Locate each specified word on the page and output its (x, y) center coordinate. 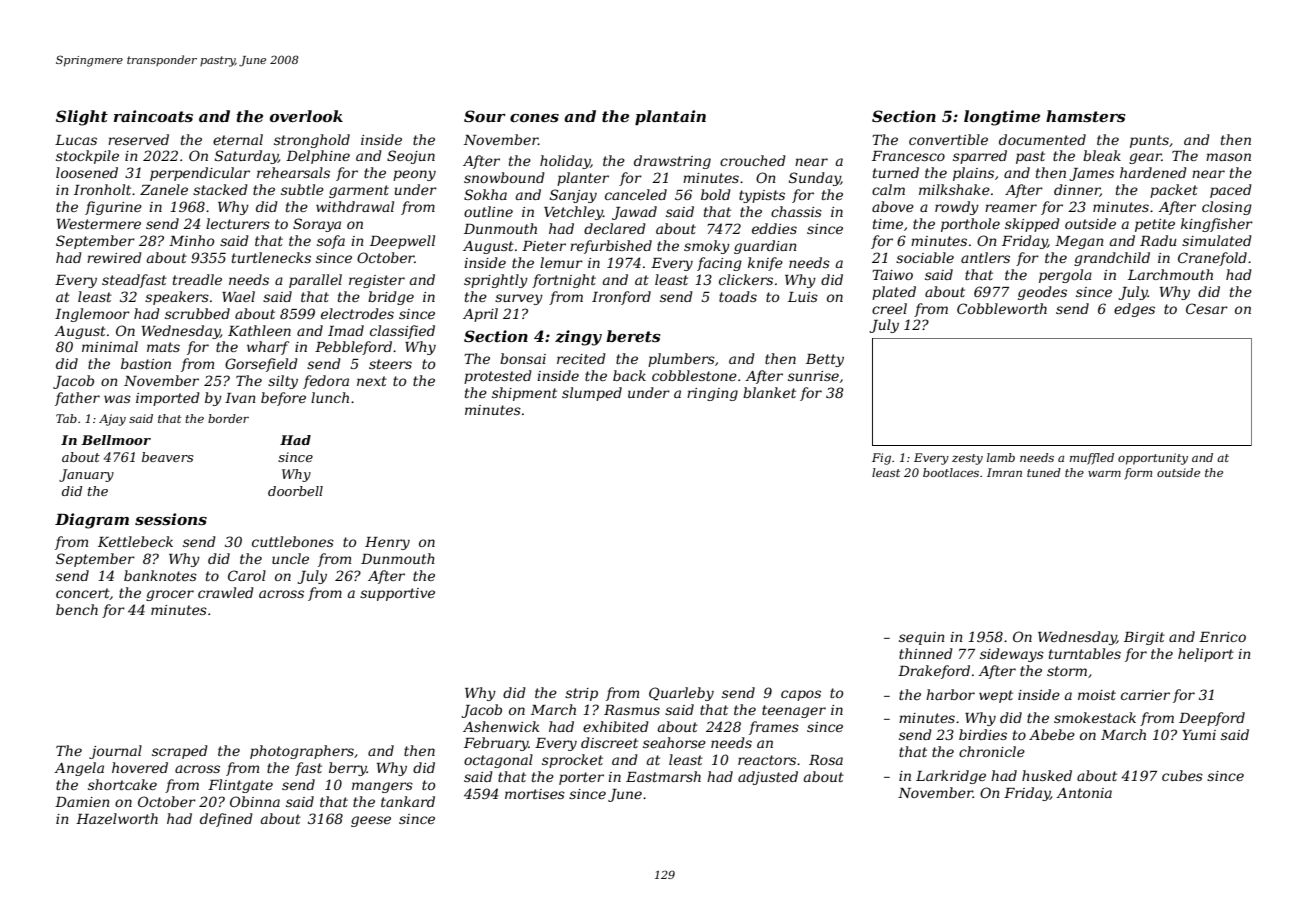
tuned (1044, 472)
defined (226, 820)
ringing (712, 394)
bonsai (523, 358)
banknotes (160, 575)
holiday (565, 162)
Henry (387, 543)
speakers (177, 298)
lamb (1001, 457)
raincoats (153, 116)
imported (168, 399)
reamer (1011, 208)
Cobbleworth (1002, 308)
